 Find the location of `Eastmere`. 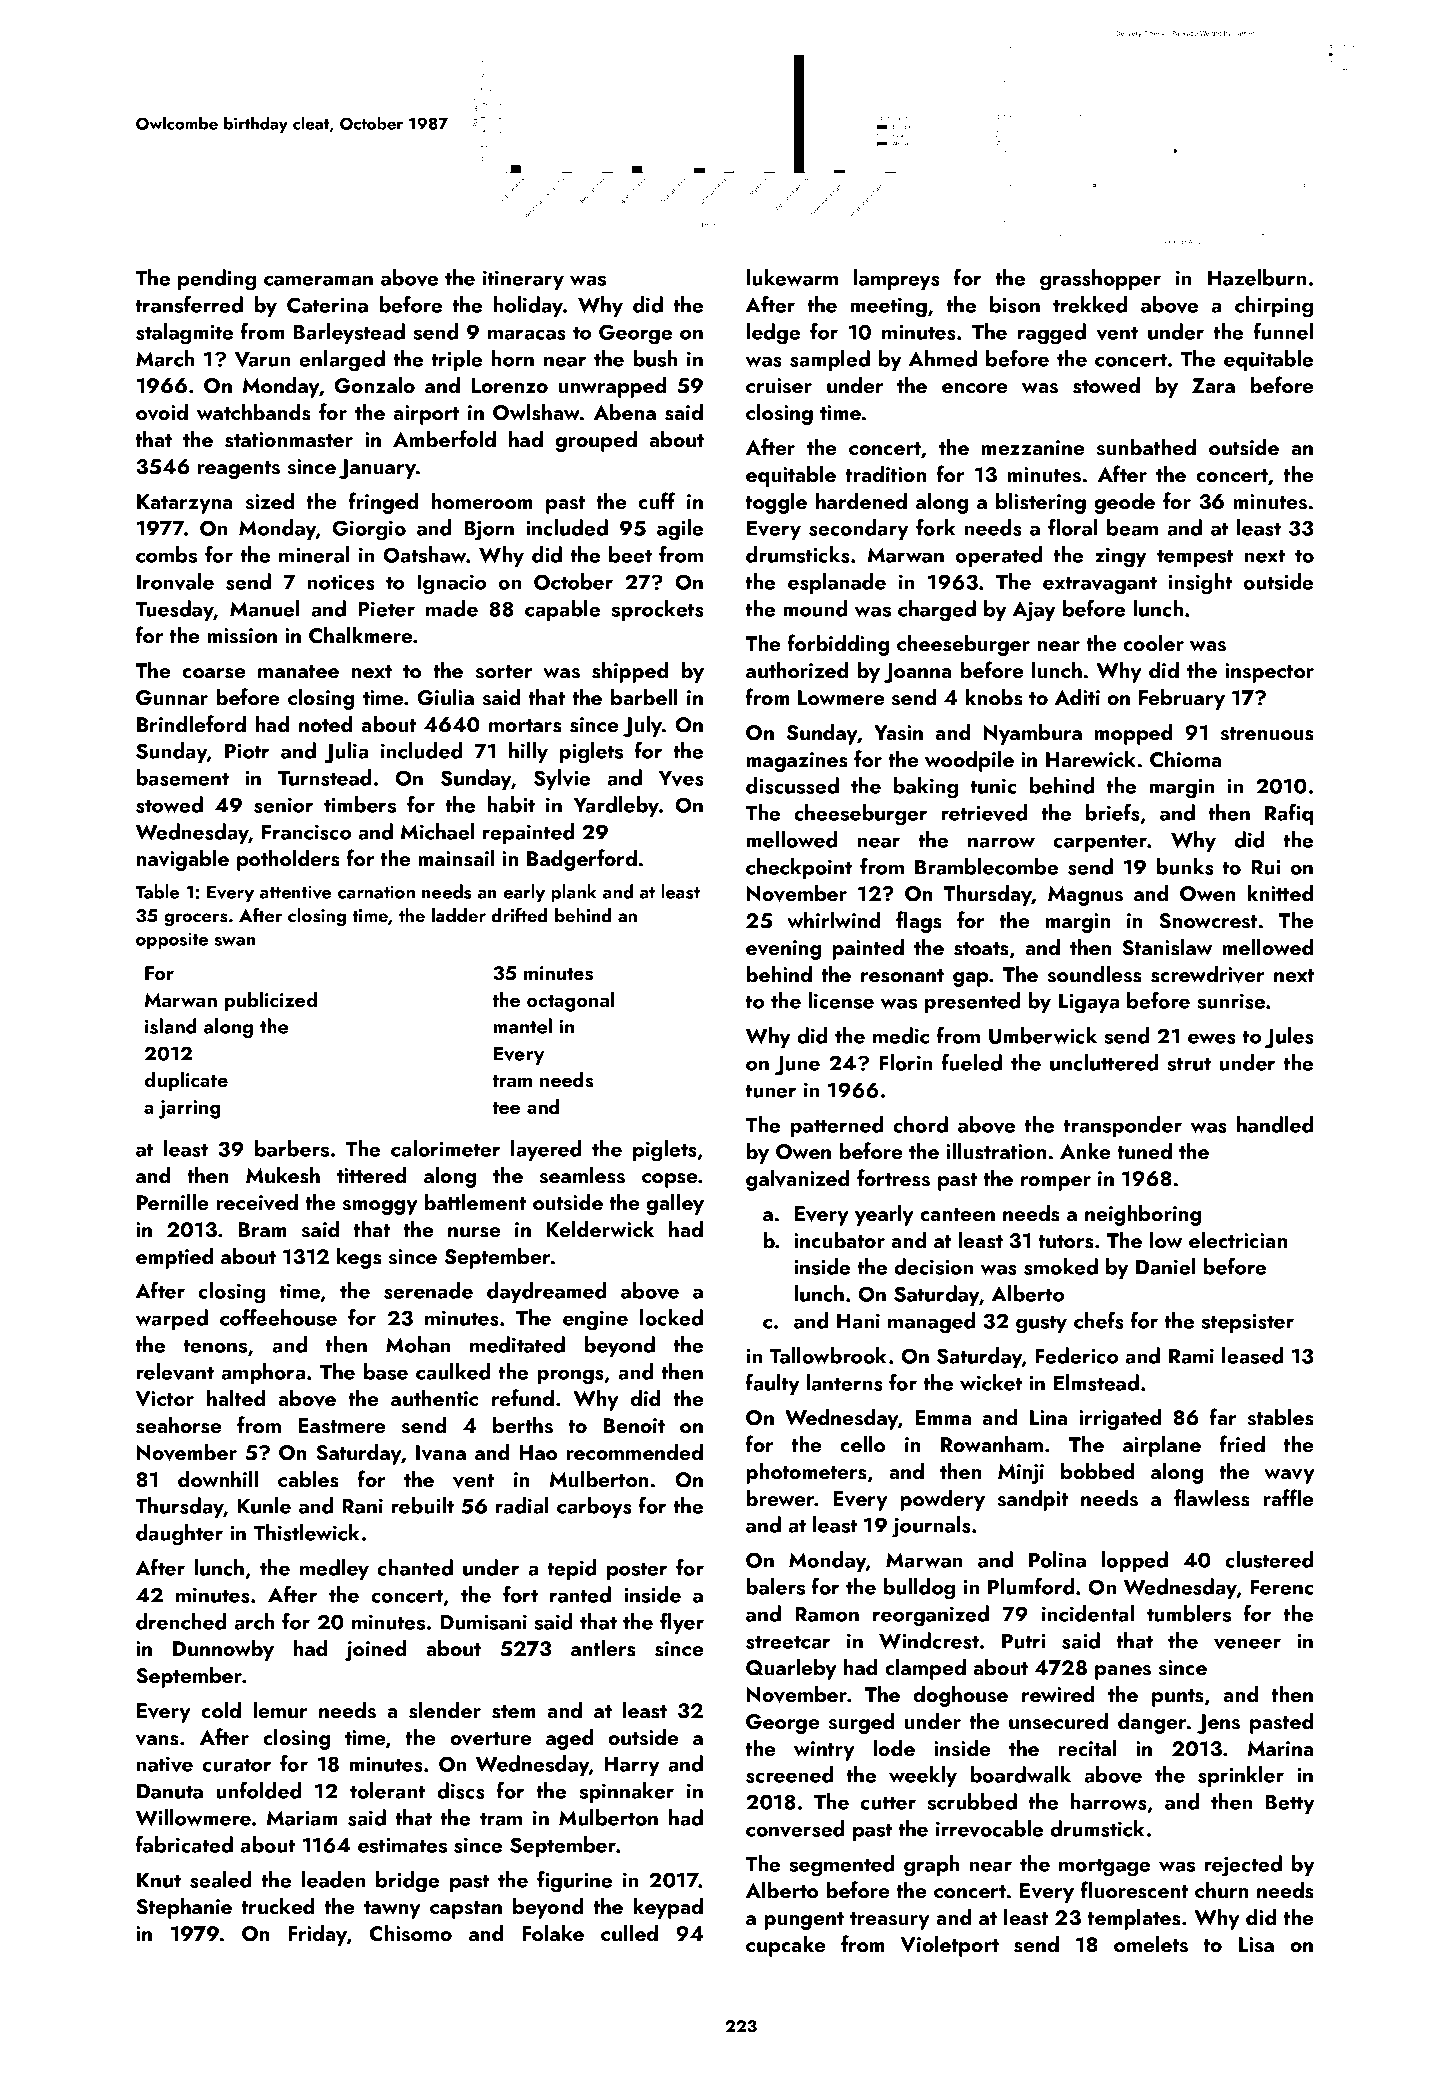

Eastmere is located at coordinates (341, 1426).
